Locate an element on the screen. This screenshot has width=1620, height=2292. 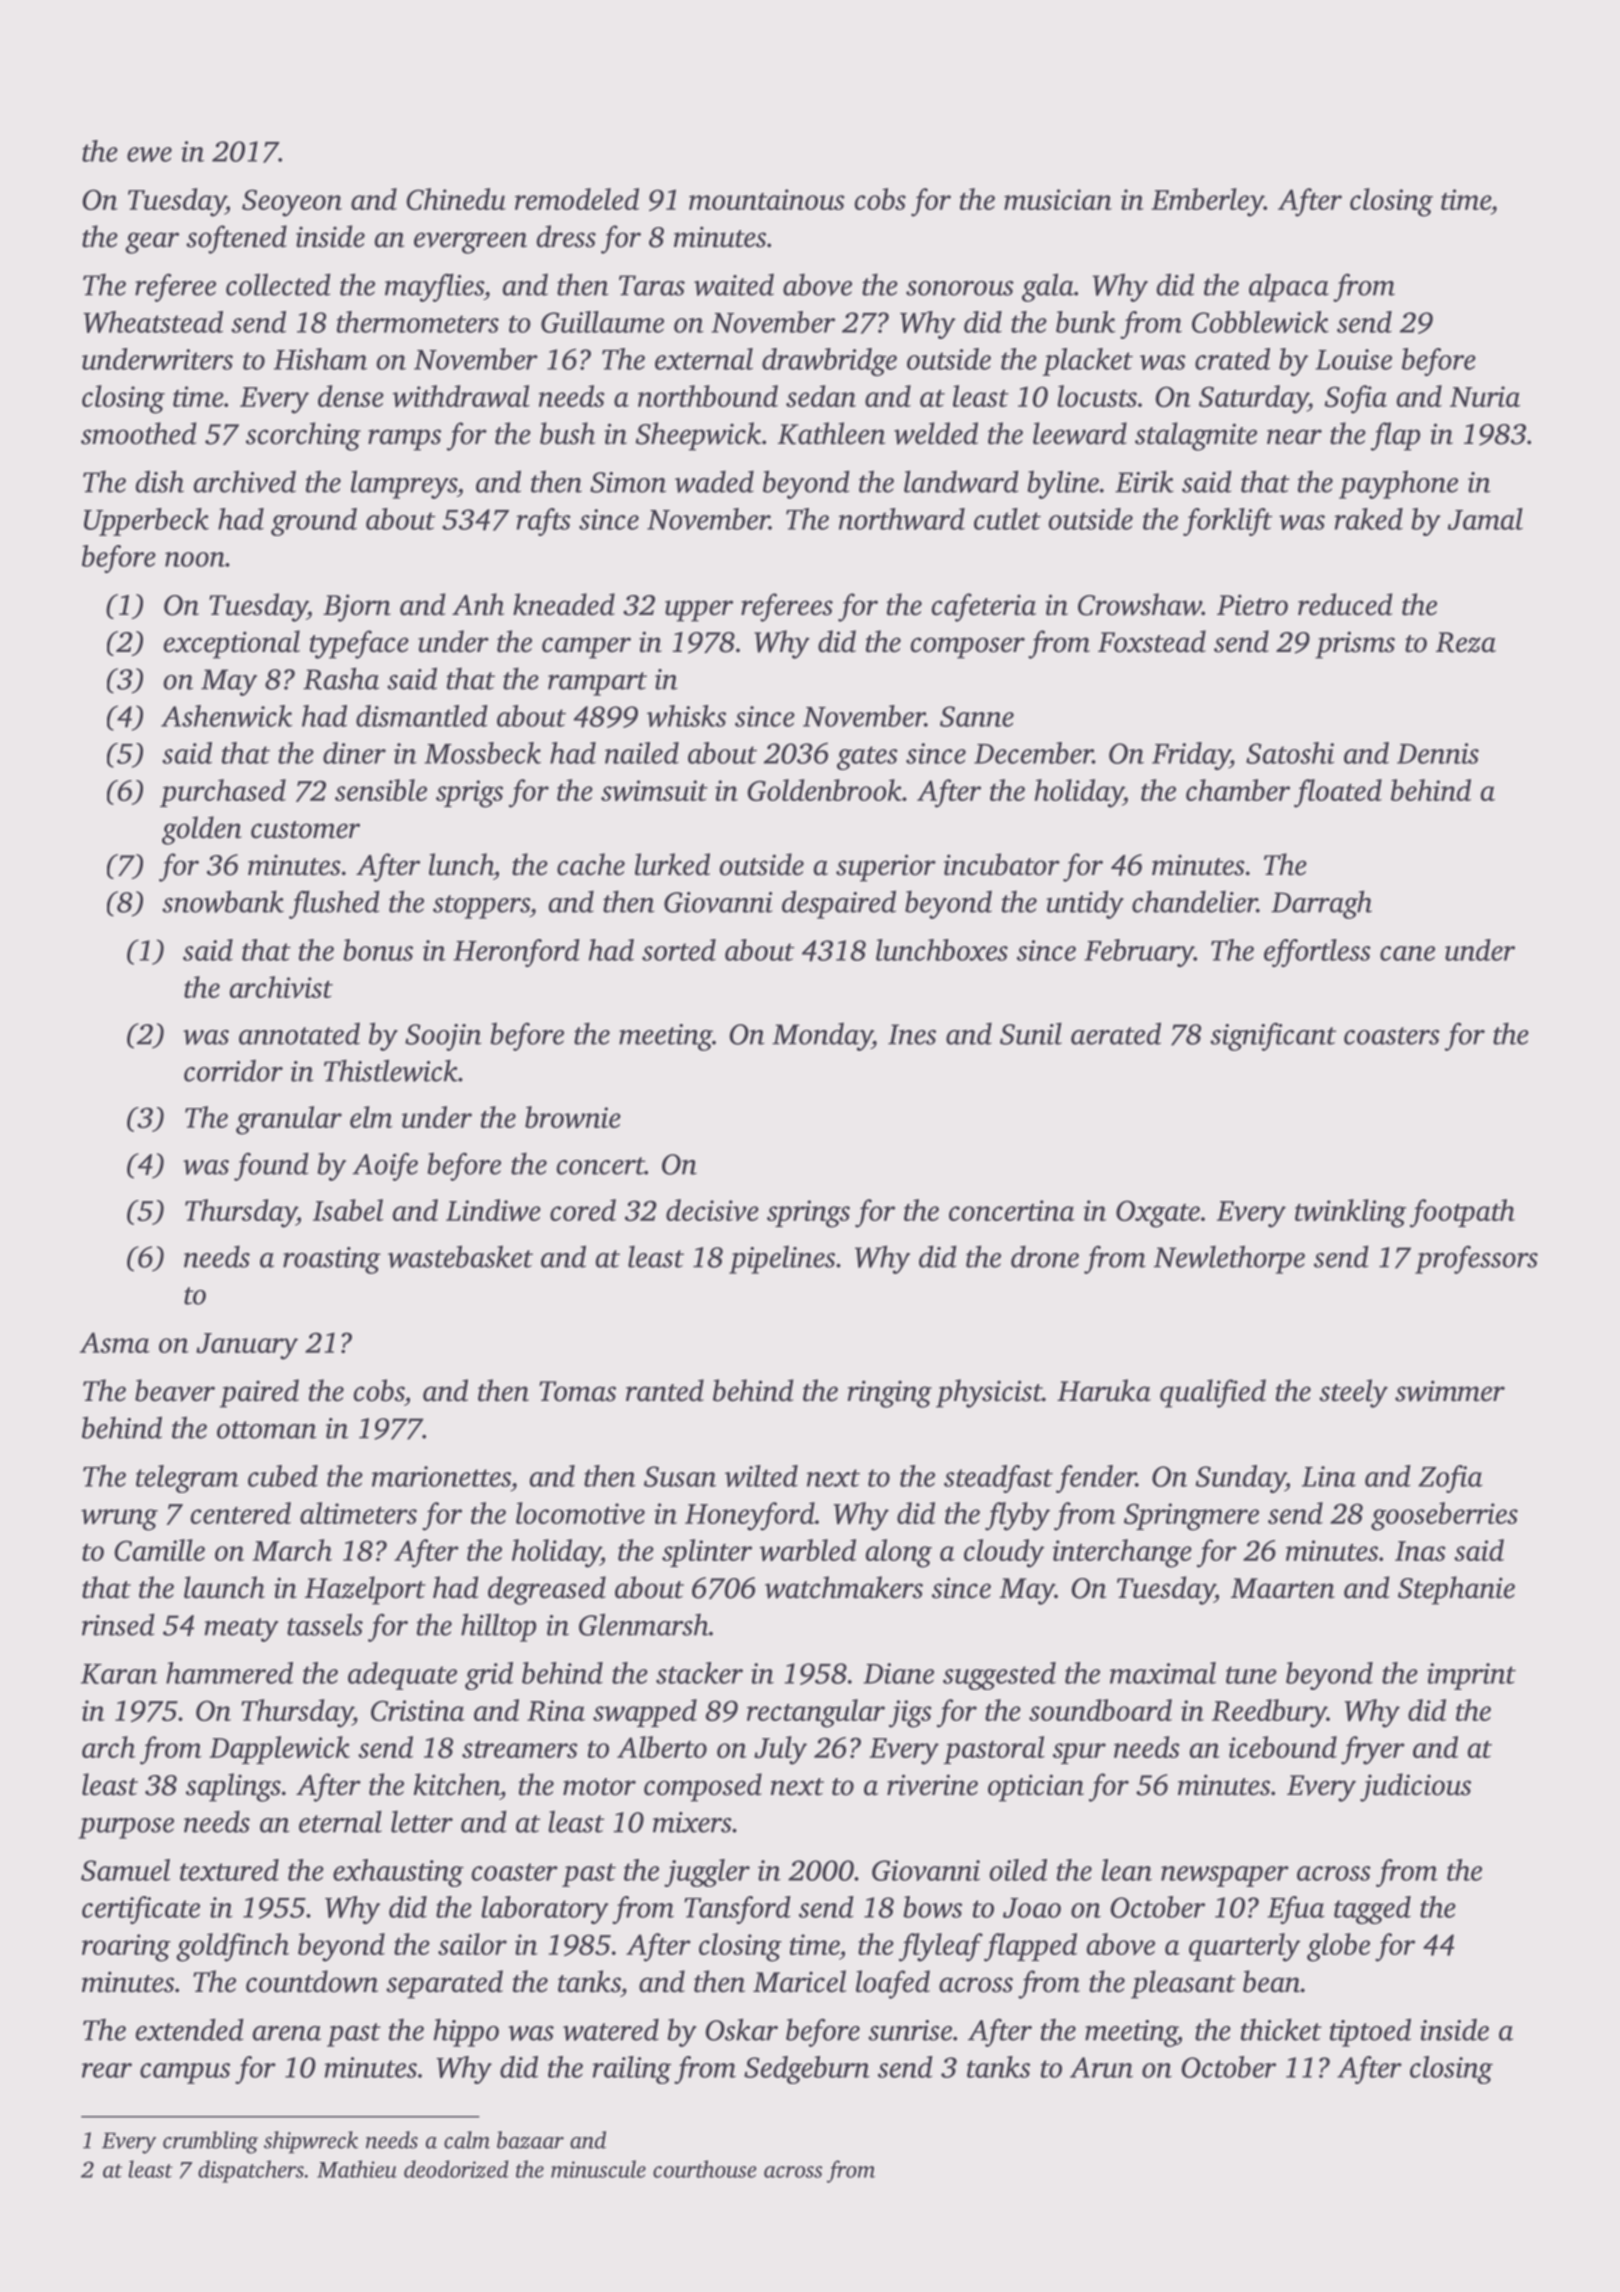
gates is located at coordinates (867, 758).
